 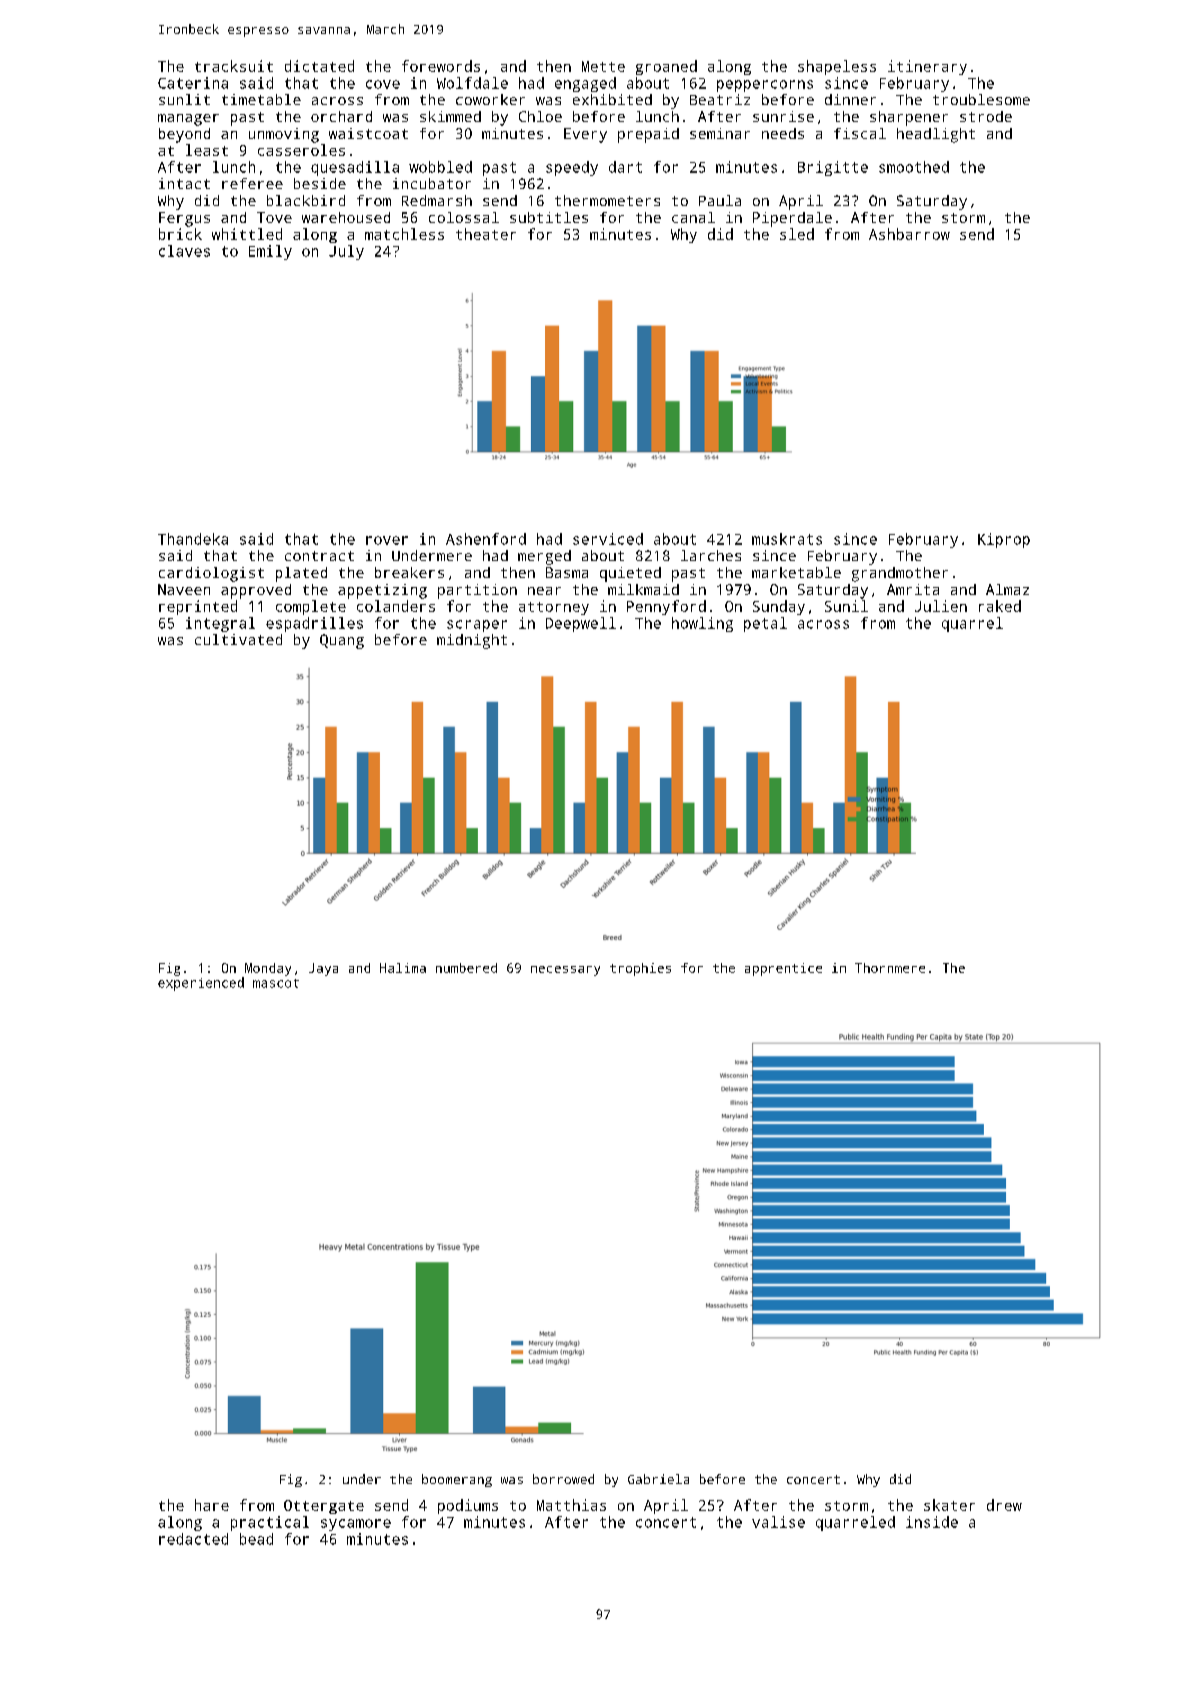 What do you see at coordinates (949, 1505) in the screenshot?
I see `skater` at bounding box center [949, 1505].
